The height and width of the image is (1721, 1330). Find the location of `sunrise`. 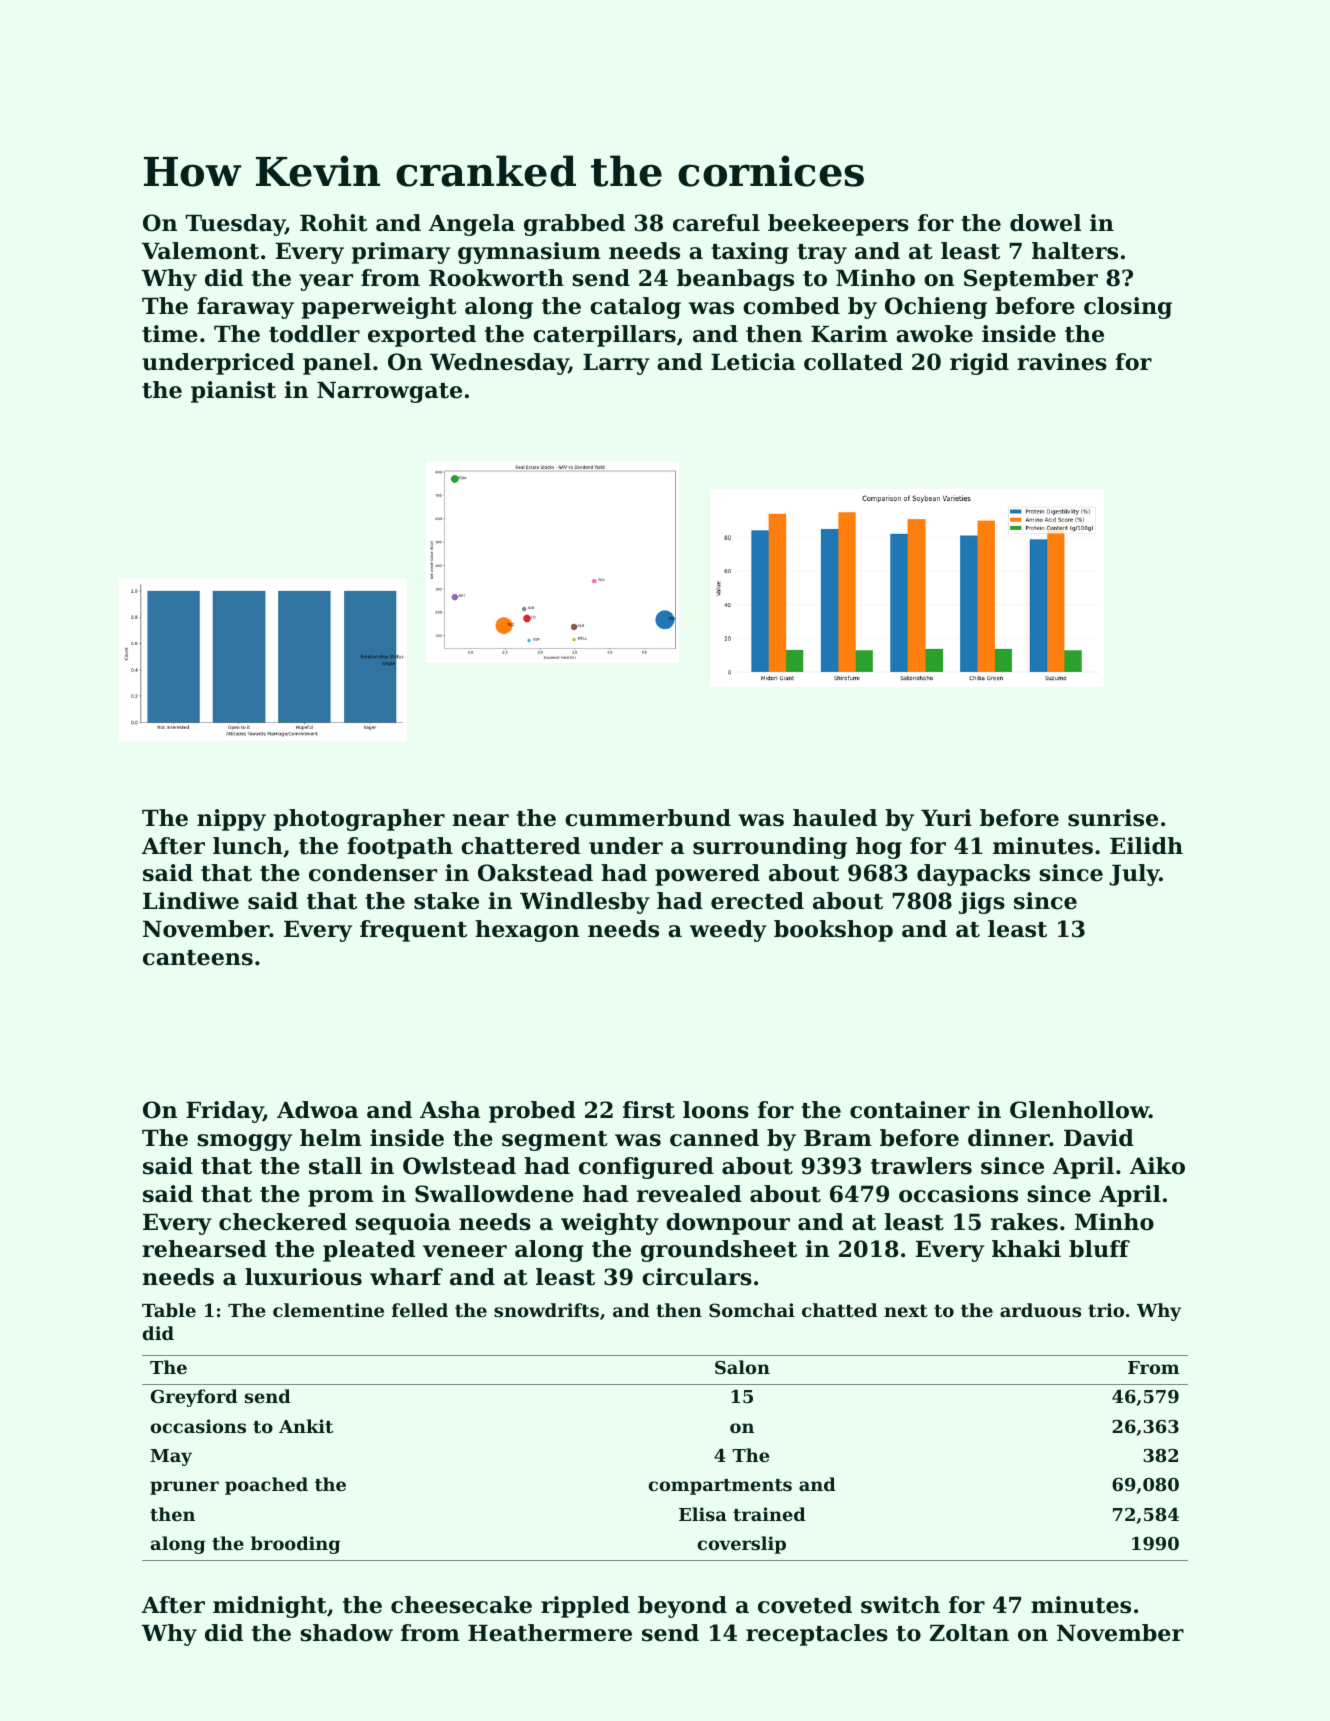

sunrise is located at coordinates (1113, 818).
